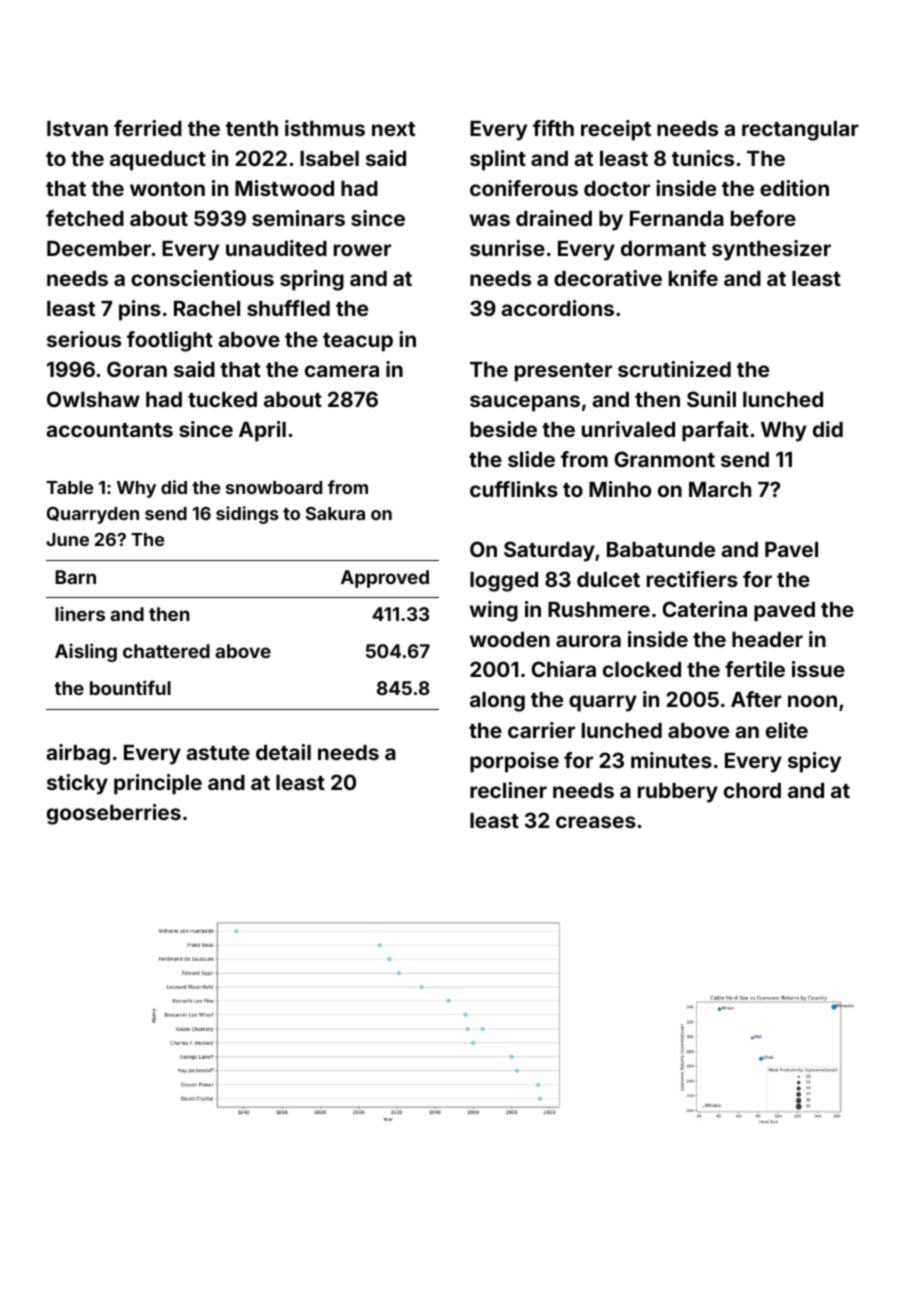 Image resolution: width=908 pixels, height=1316 pixels. Describe the element at coordinates (342, 371) in the document. I see `camera` at that location.
